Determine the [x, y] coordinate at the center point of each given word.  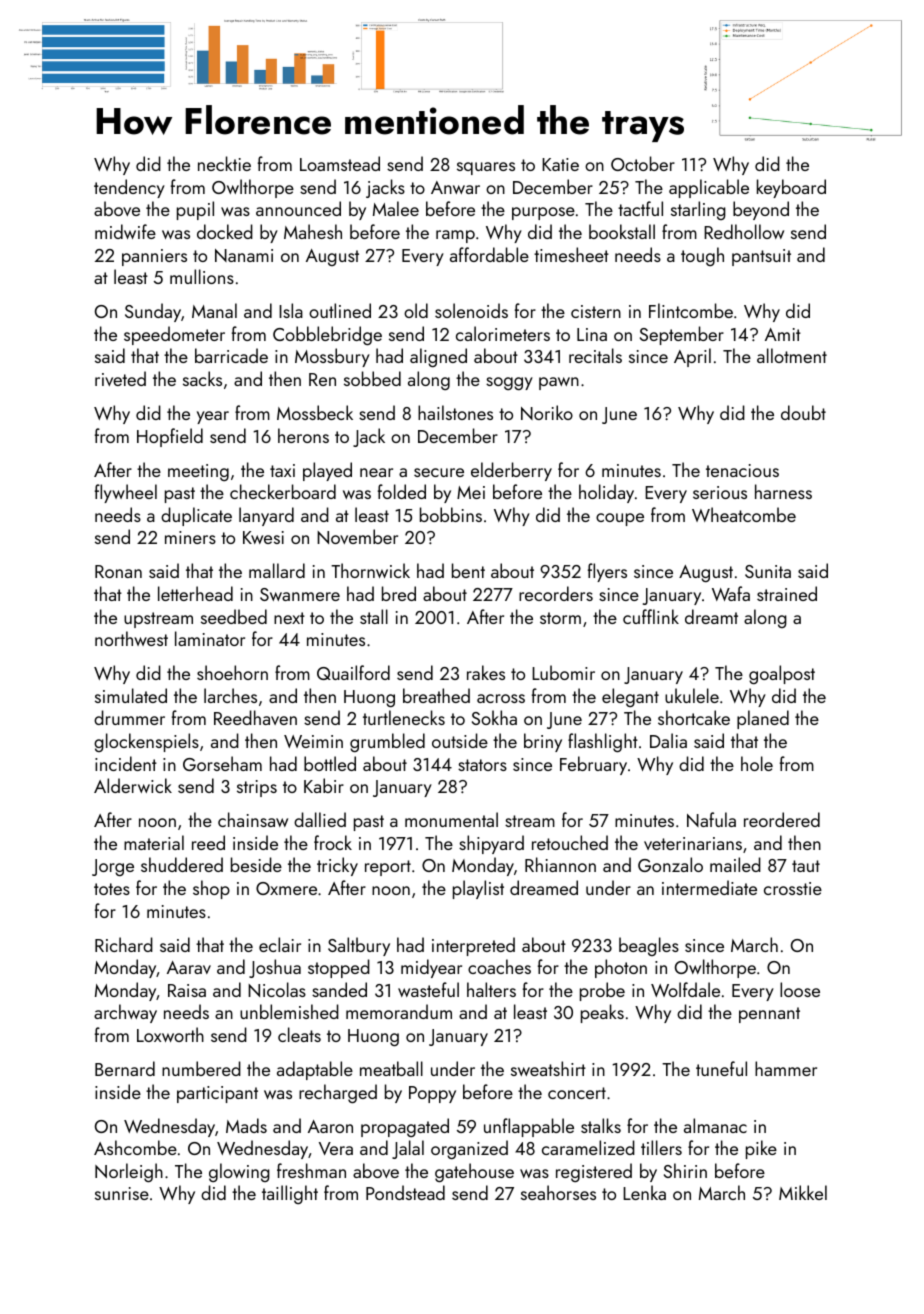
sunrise [122, 1193]
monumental [451, 819]
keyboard [791, 188]
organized [469, 1149]
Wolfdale [685, 989]
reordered [782, 819]
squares [486, 168]
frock [333, 842]
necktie [224, 163]
